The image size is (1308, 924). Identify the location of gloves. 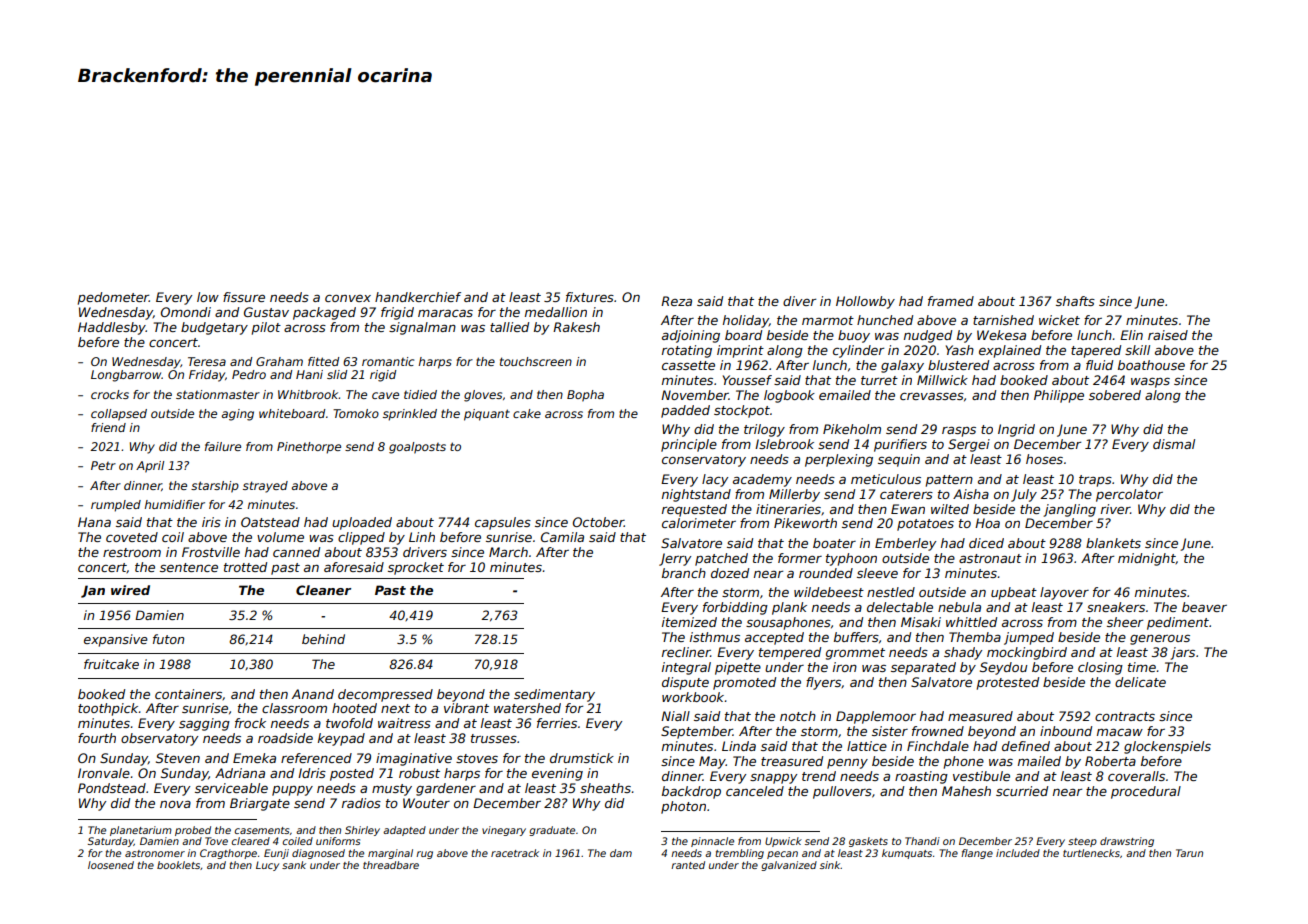
(483, 396).
